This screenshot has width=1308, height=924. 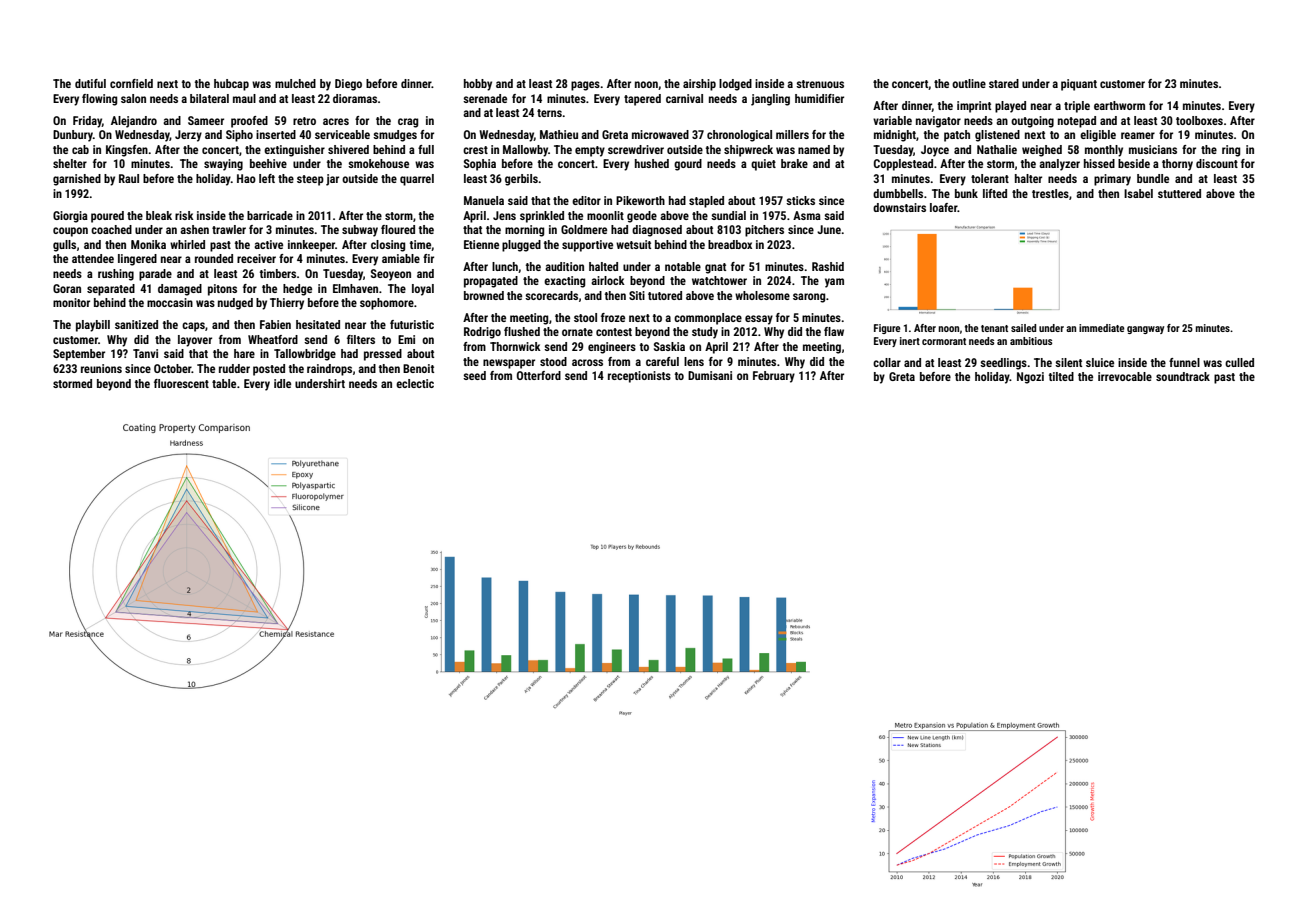 What do you see at coordinates (1101, 328) in the screenshot?
I see `immediate` at bounding box center [1101, 328].
